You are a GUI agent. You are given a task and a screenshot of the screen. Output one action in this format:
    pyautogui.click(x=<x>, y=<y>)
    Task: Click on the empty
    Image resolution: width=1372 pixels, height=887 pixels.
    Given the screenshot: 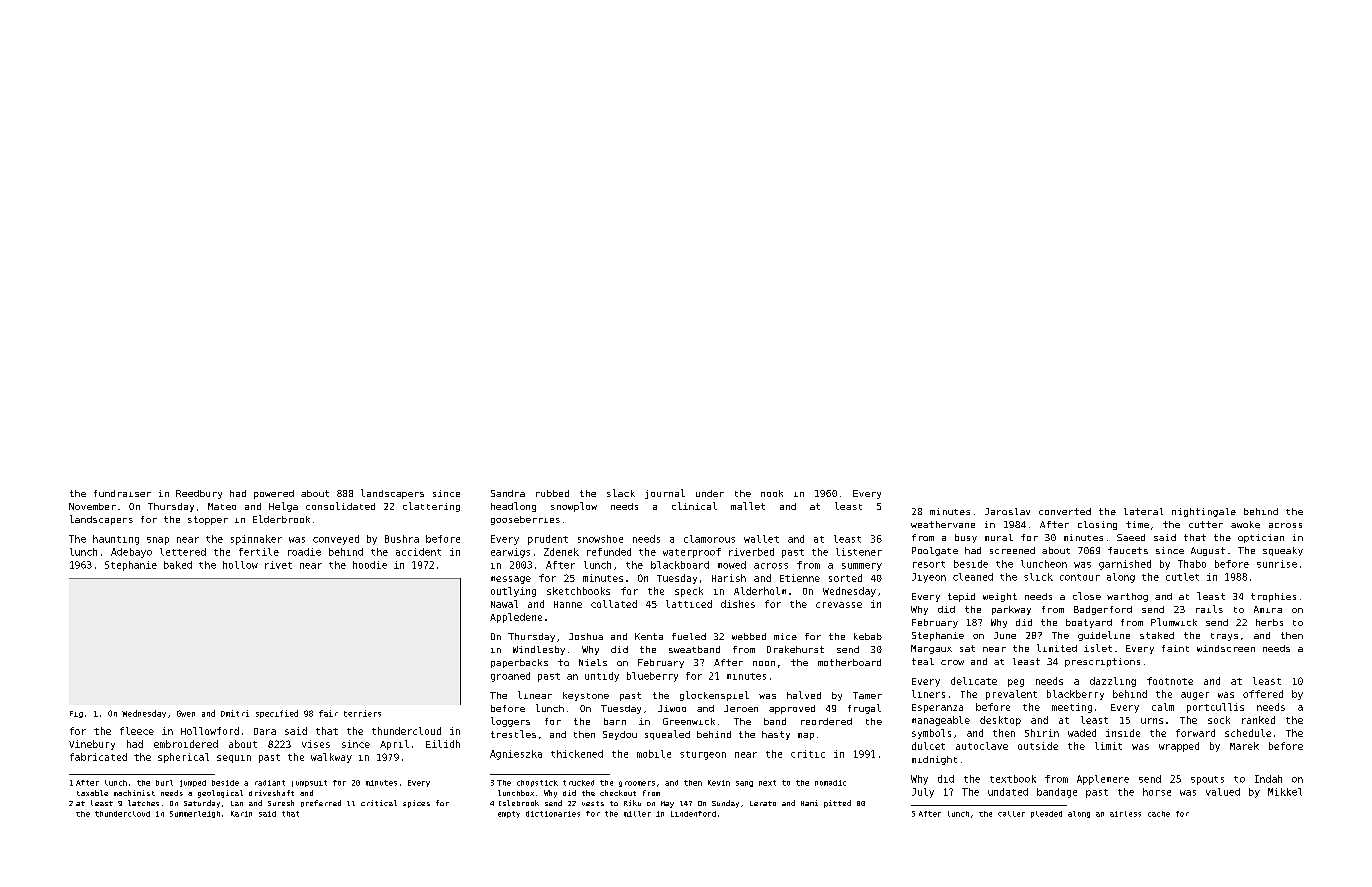 What is the action you would take?
    pyautogui.click(x=509, y=814)
